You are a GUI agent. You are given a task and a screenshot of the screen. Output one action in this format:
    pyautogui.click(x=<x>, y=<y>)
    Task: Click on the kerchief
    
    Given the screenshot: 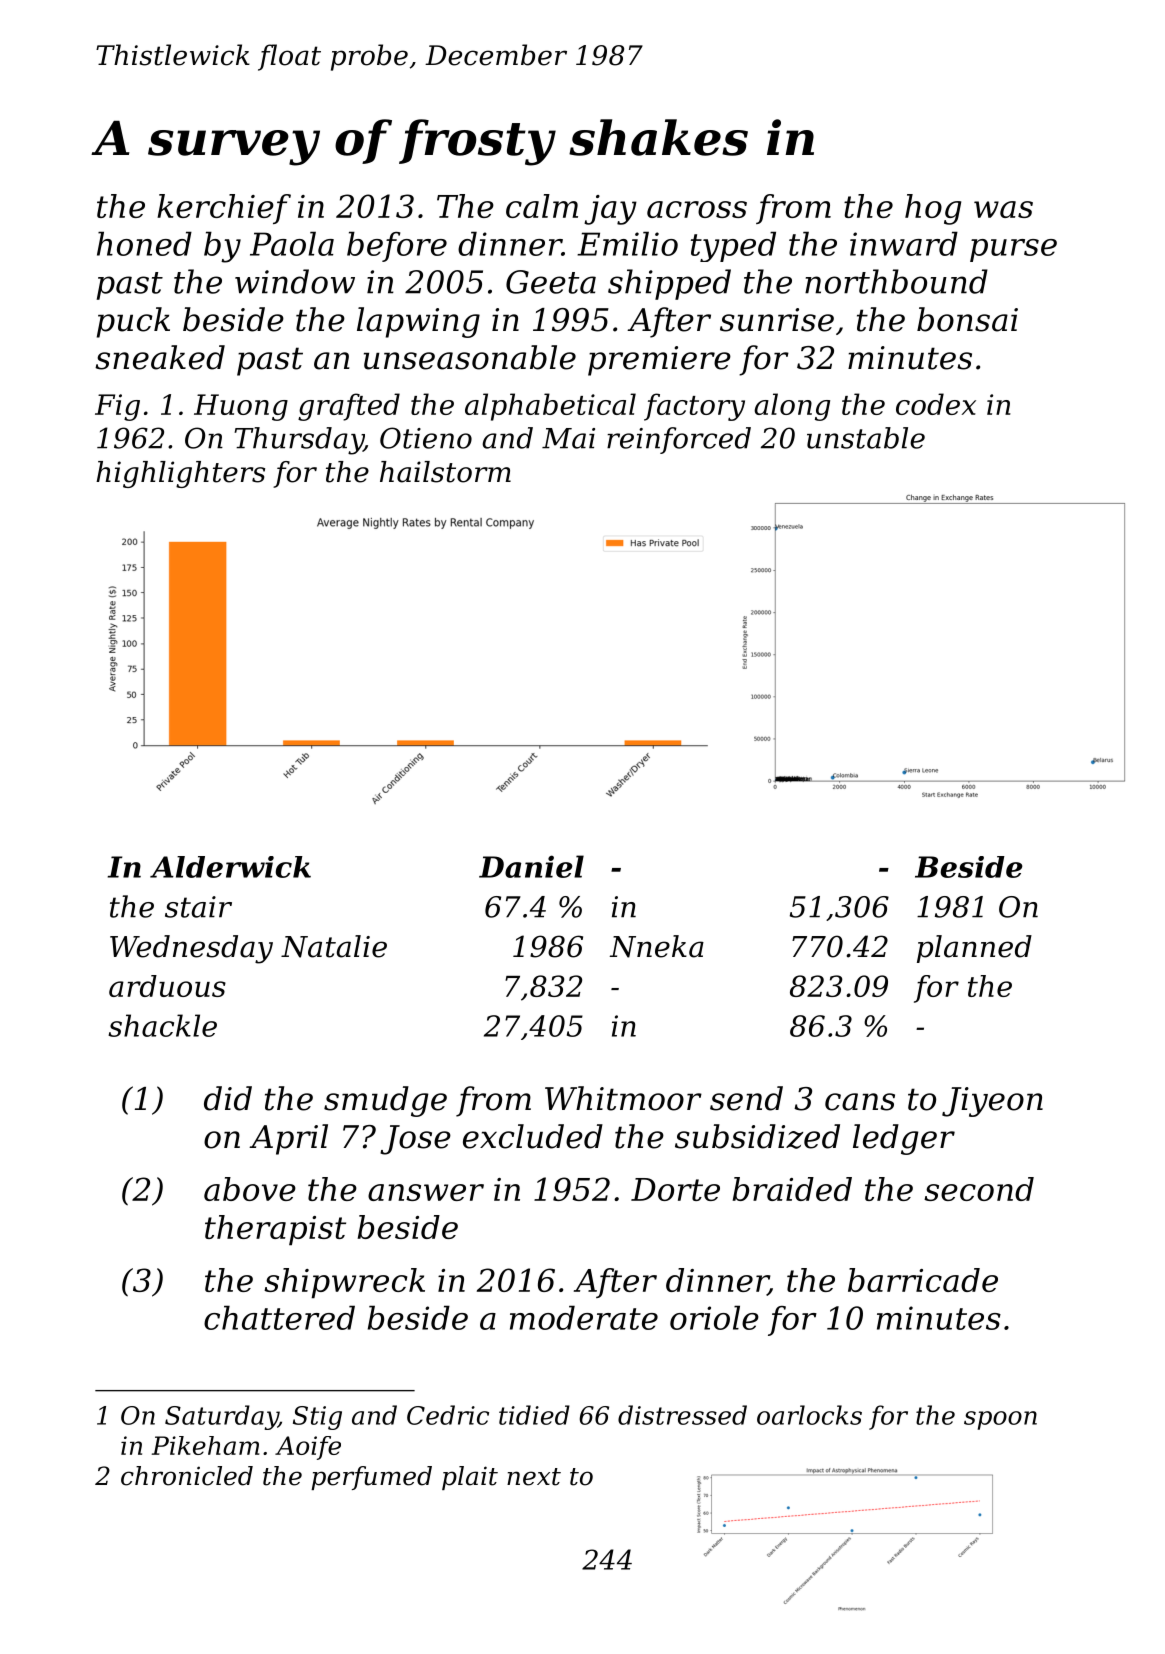 What is the action you would take?
    pyautogui.click(x=224, y=209)
